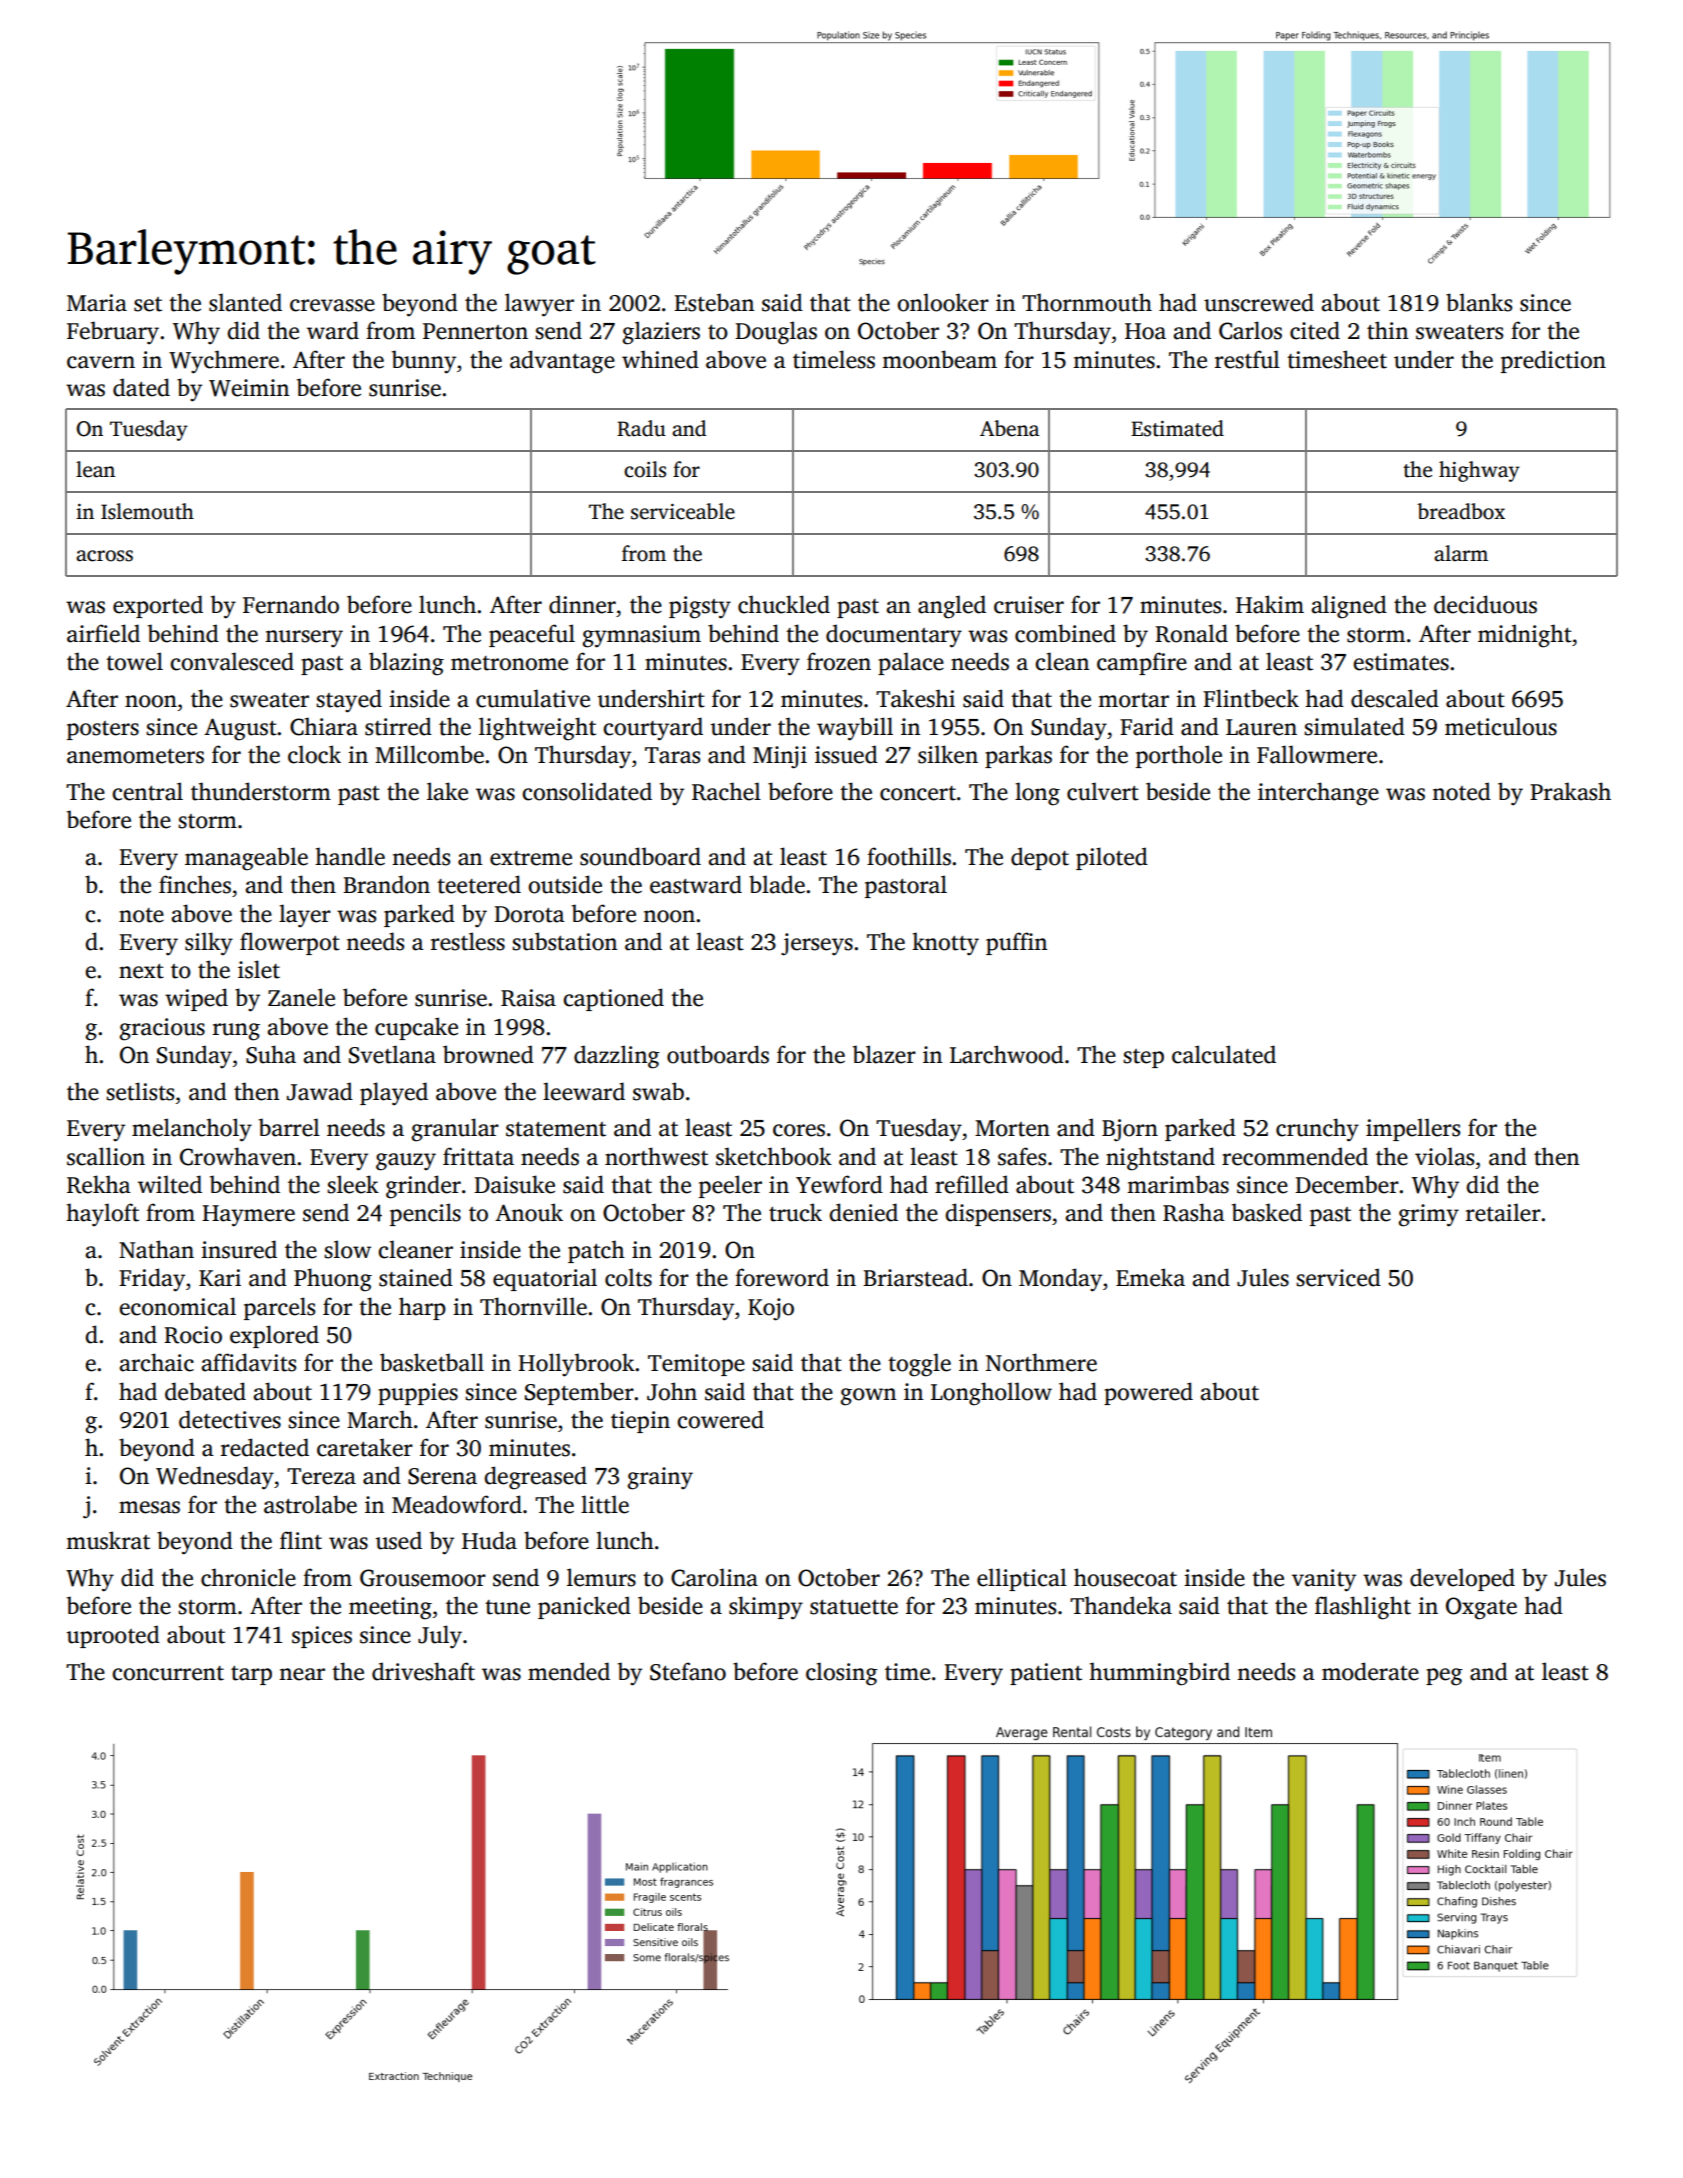 The height and width of the screenshot is (2178, 1683). I want to click on housecoat, so click(1125, 1577).
